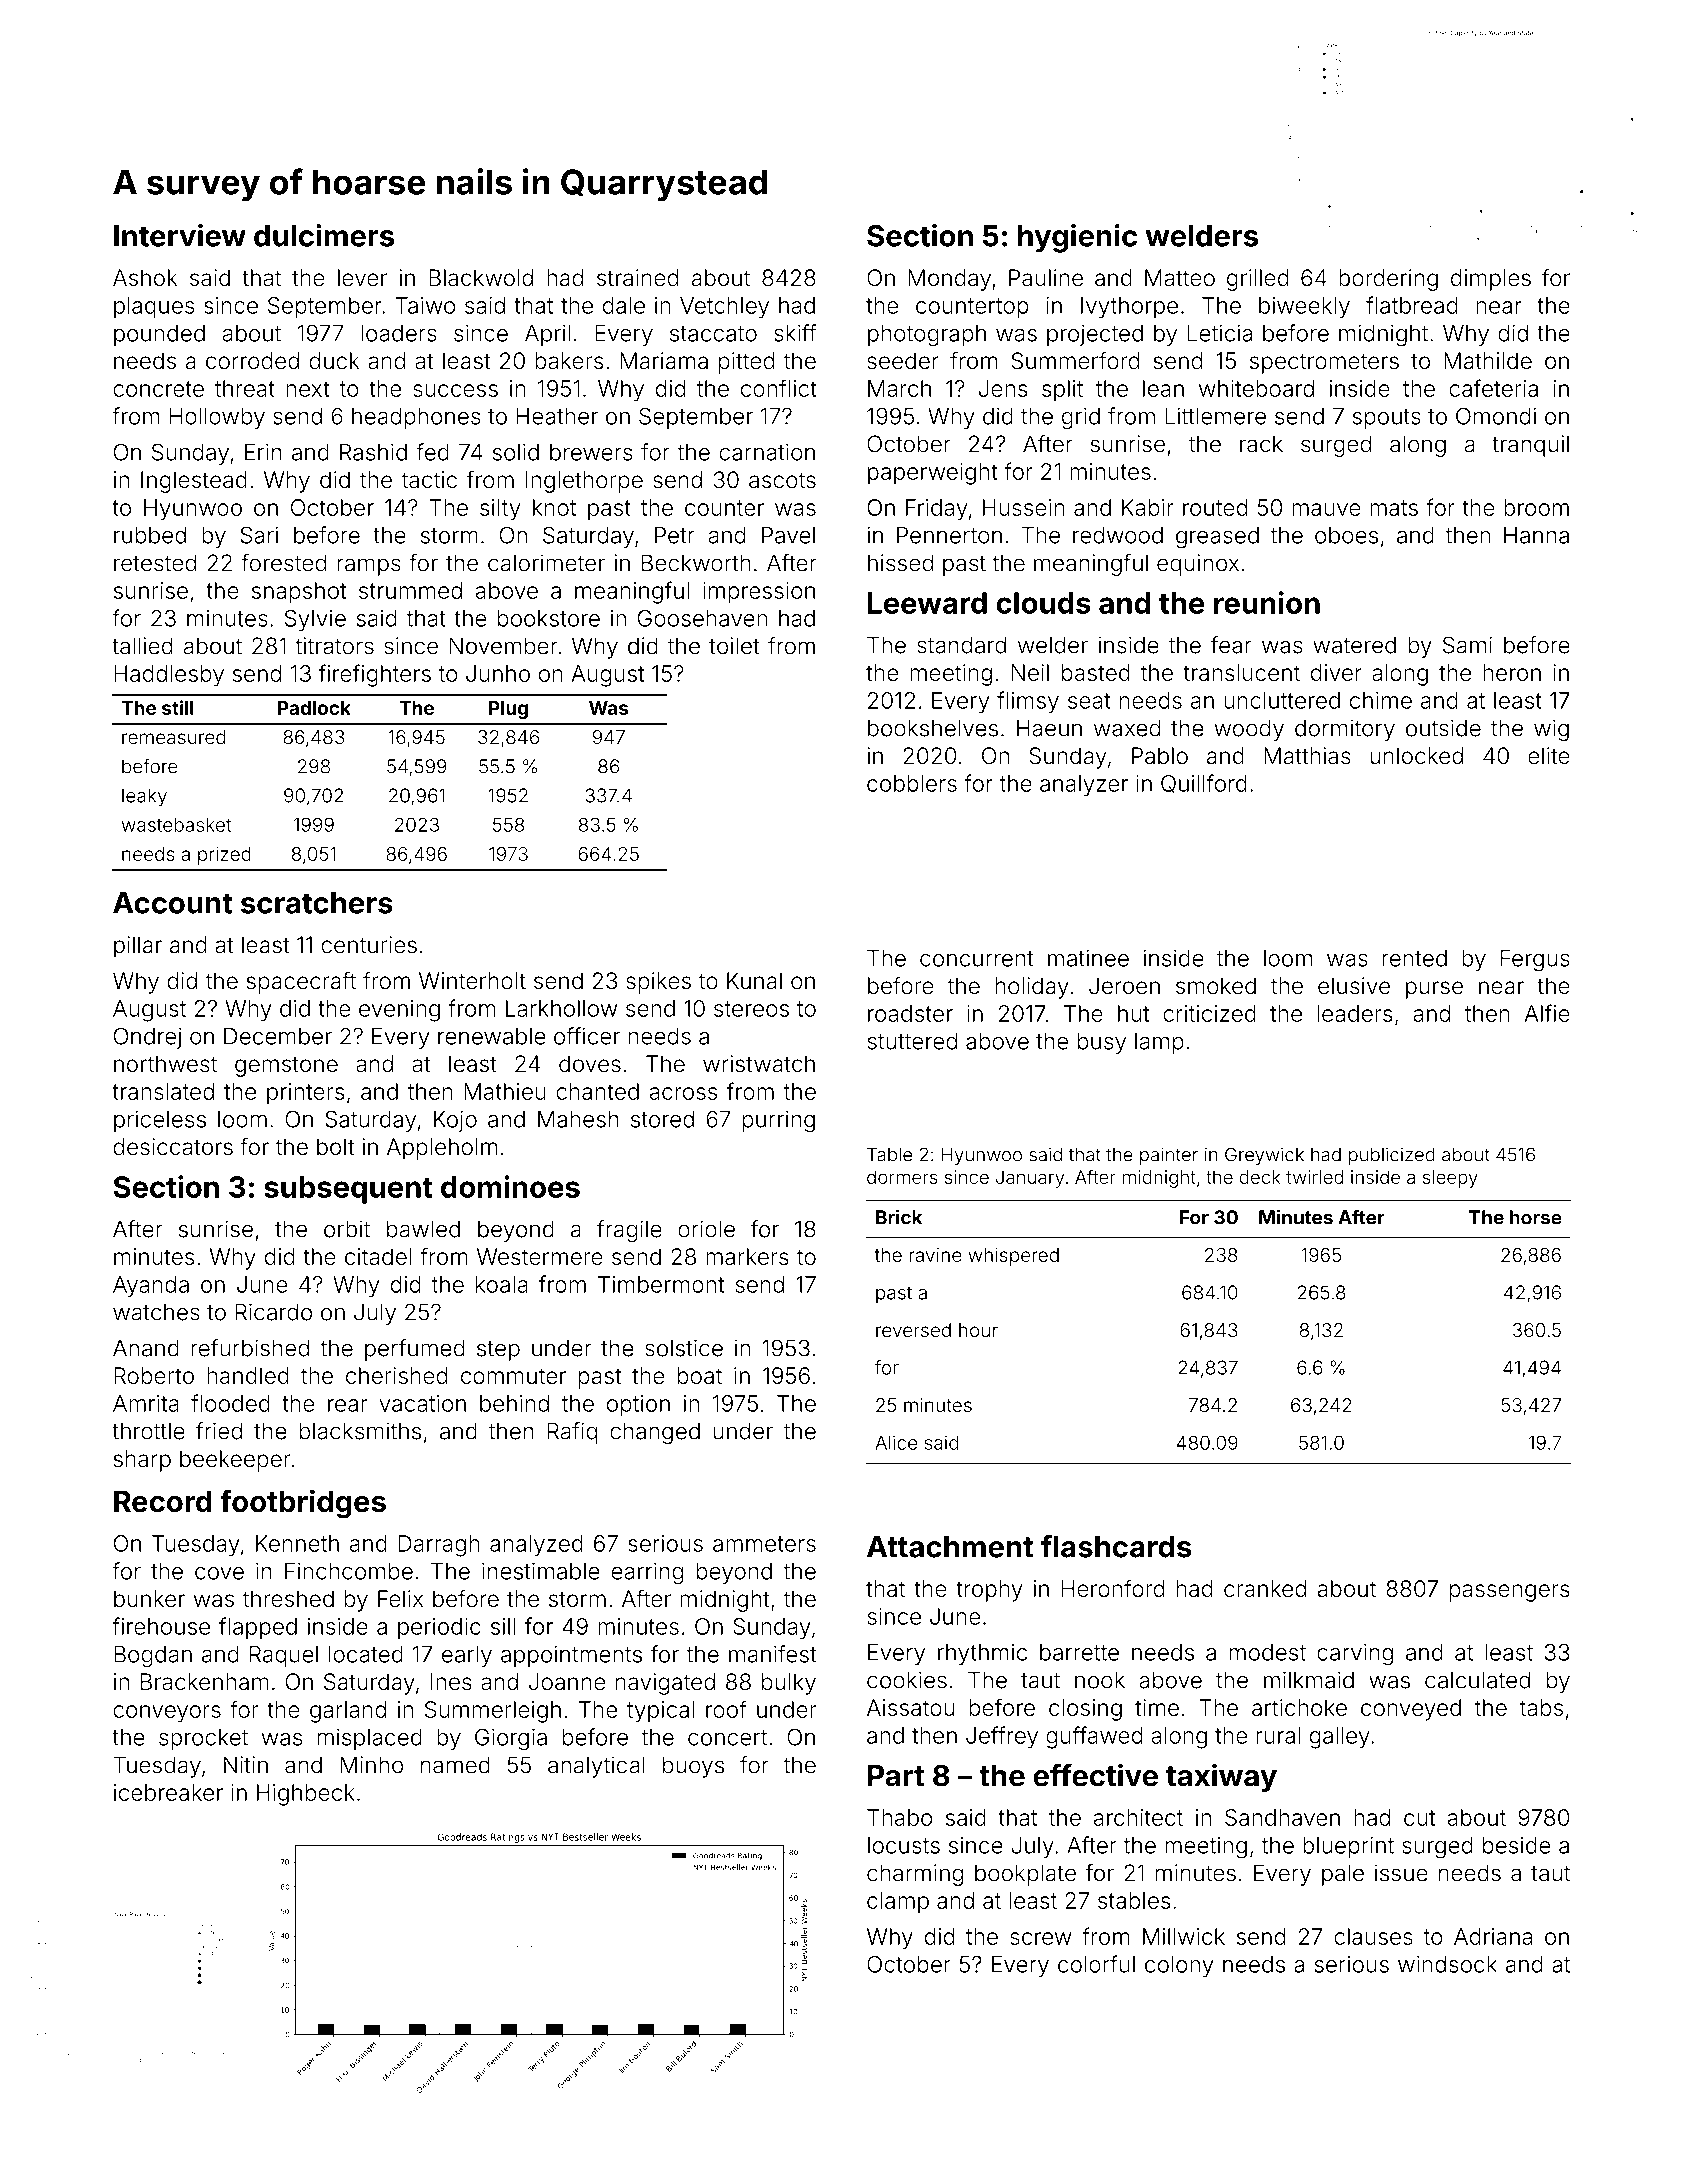  Describe the element at coordinates (915, 1875) in the screenshot. I see `charming` at that location.
